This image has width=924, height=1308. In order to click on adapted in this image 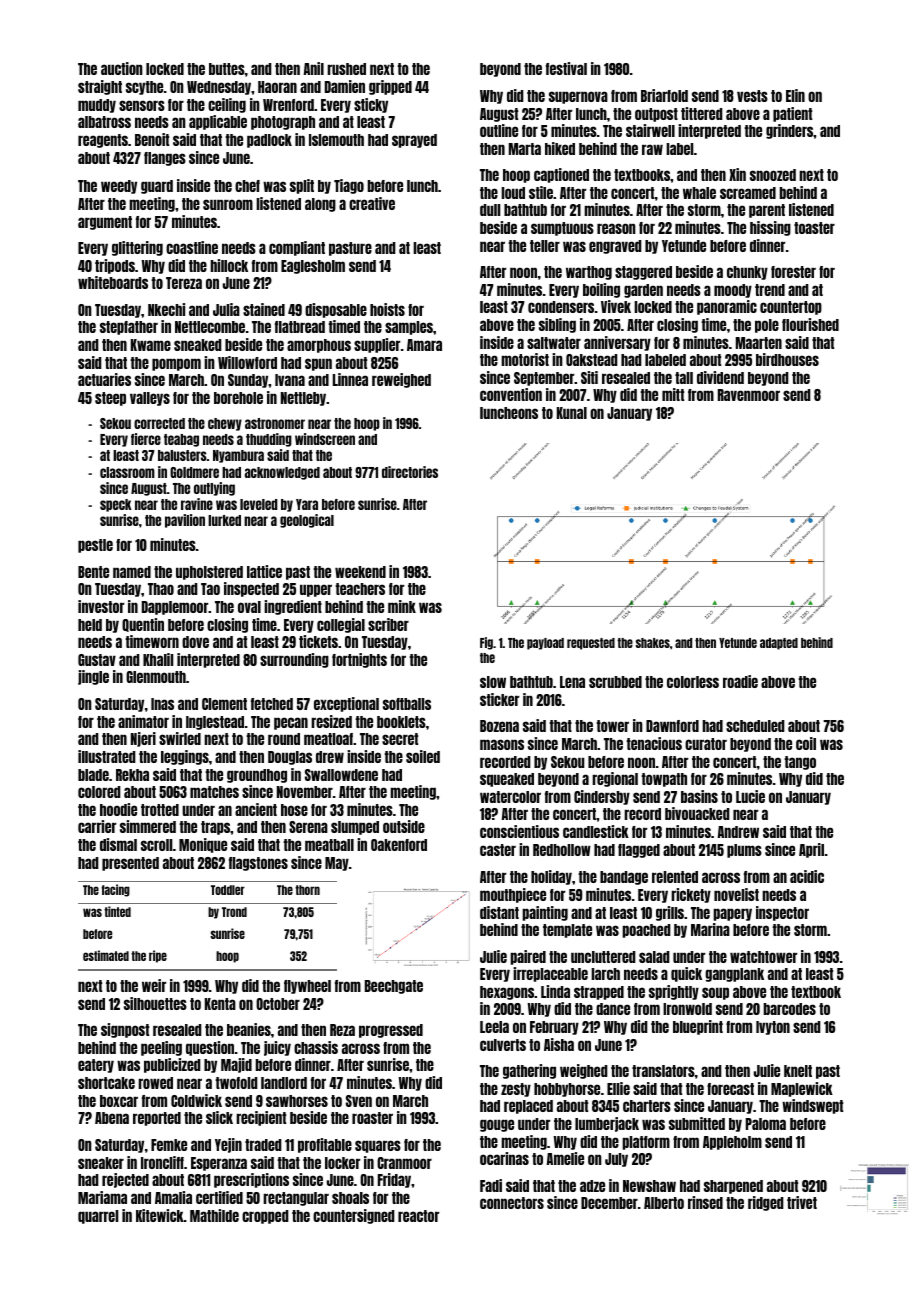, I will do `click(779, 644)`.
